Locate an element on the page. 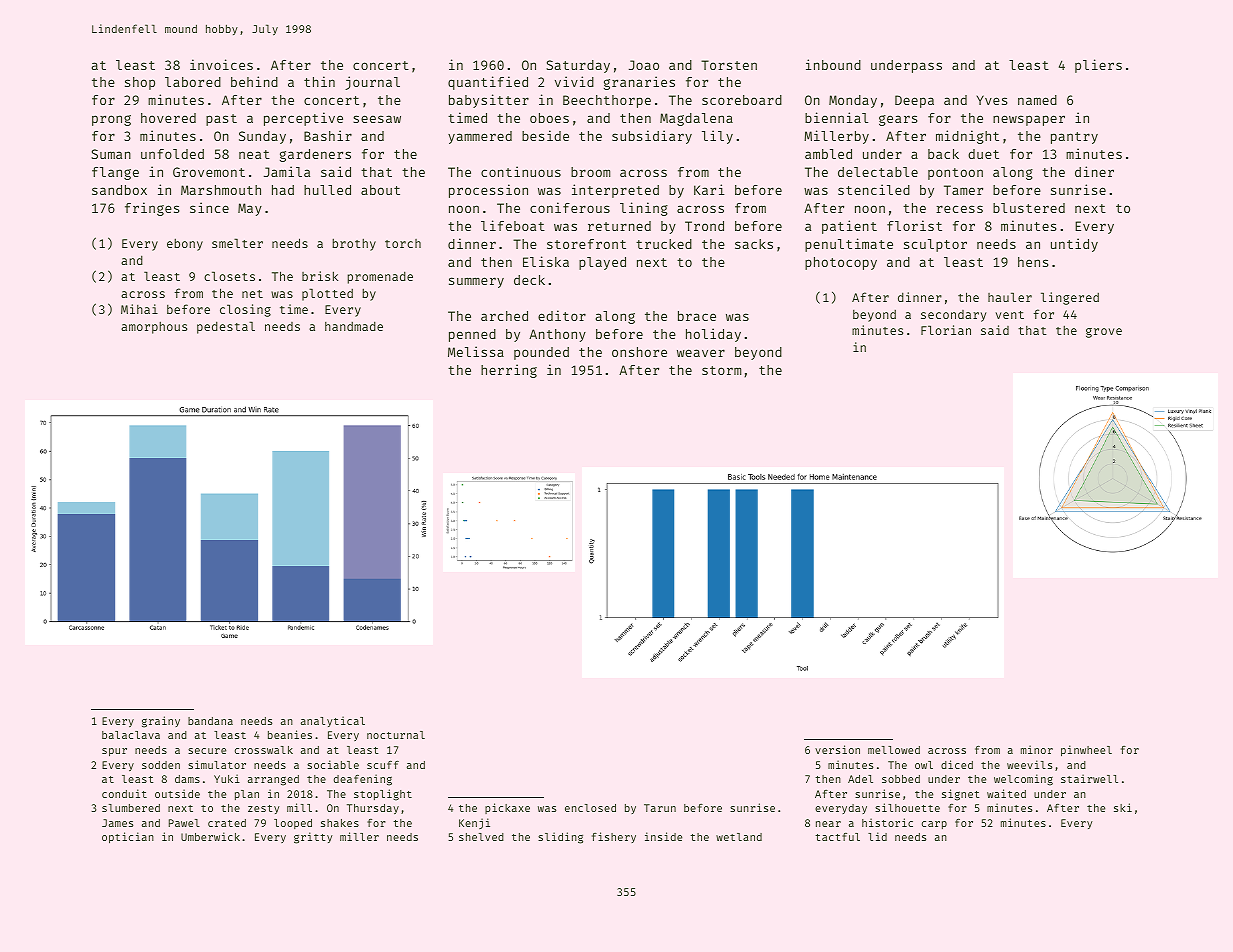 This document has width=1233, height=952. wetland is located at coordinates (739, 837).
